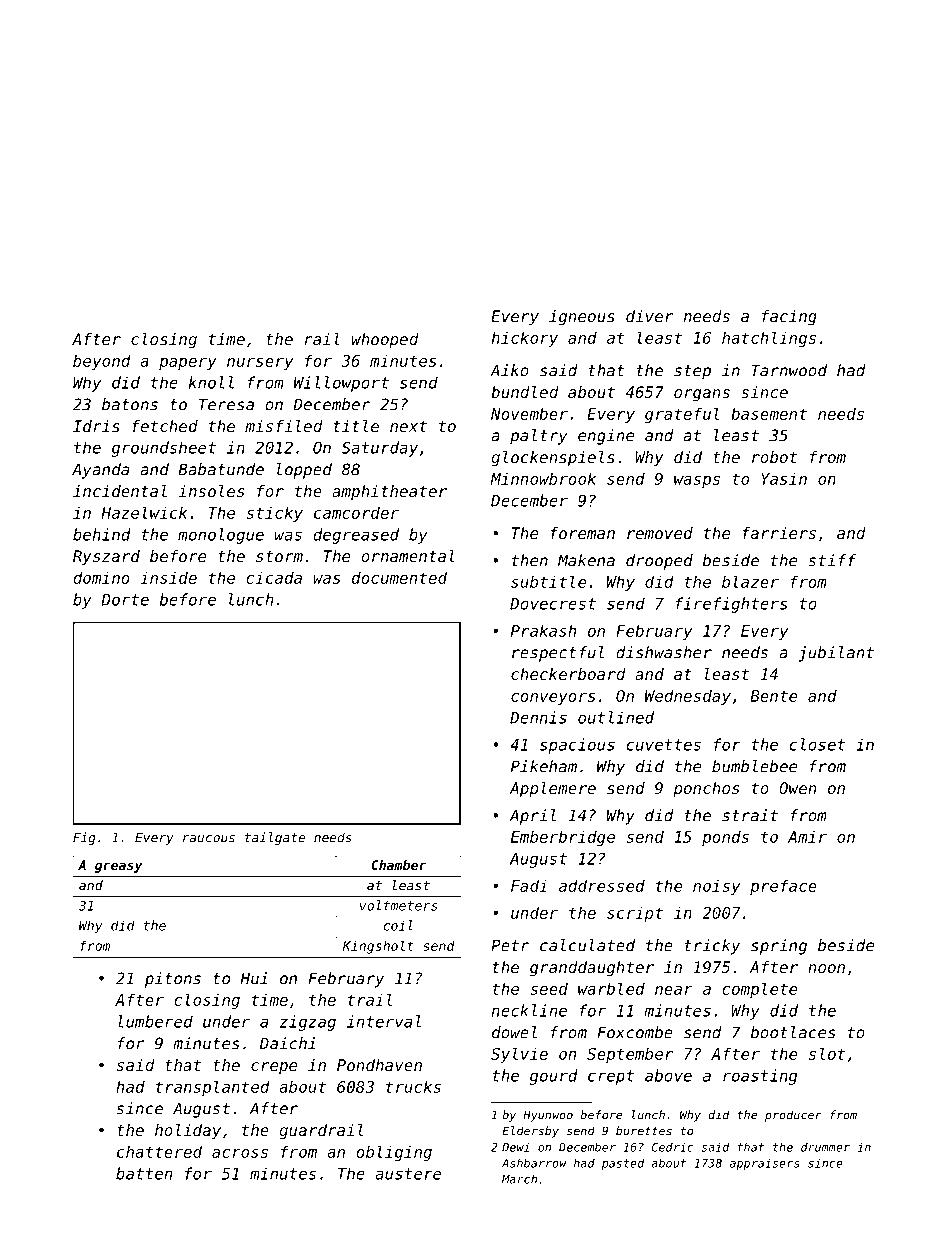 Image resolution: width=952 pixels, height=1233 pixels. I want to click on austere, so click(408, 1174).
